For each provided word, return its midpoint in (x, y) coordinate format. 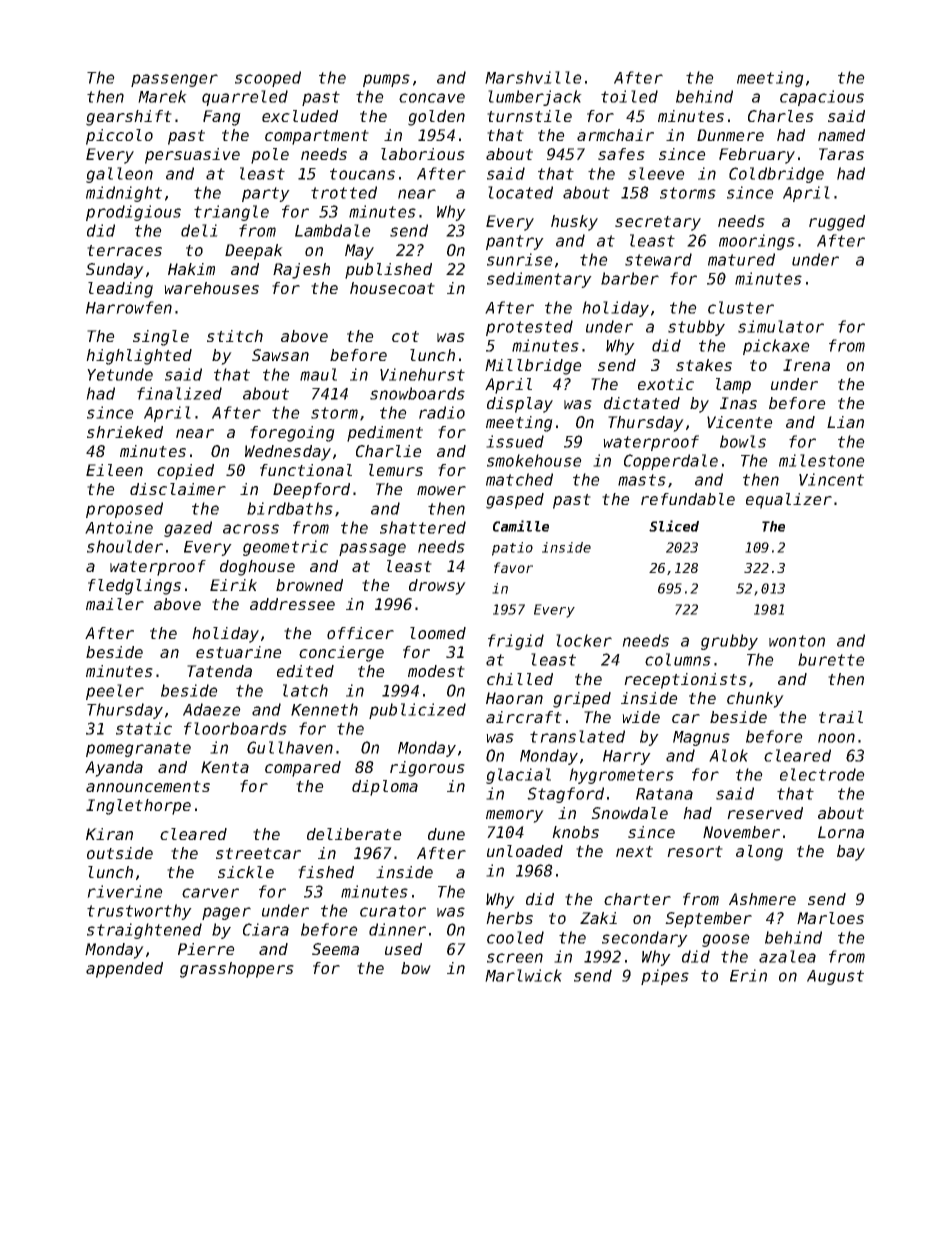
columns (678, 659)
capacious (822, 98)
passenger (174, 80)
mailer (115, 604)
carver (210, 893)
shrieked (125, 432)
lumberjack (535, 98)
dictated (642, 403)
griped (582, 700)
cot (405, 336)
